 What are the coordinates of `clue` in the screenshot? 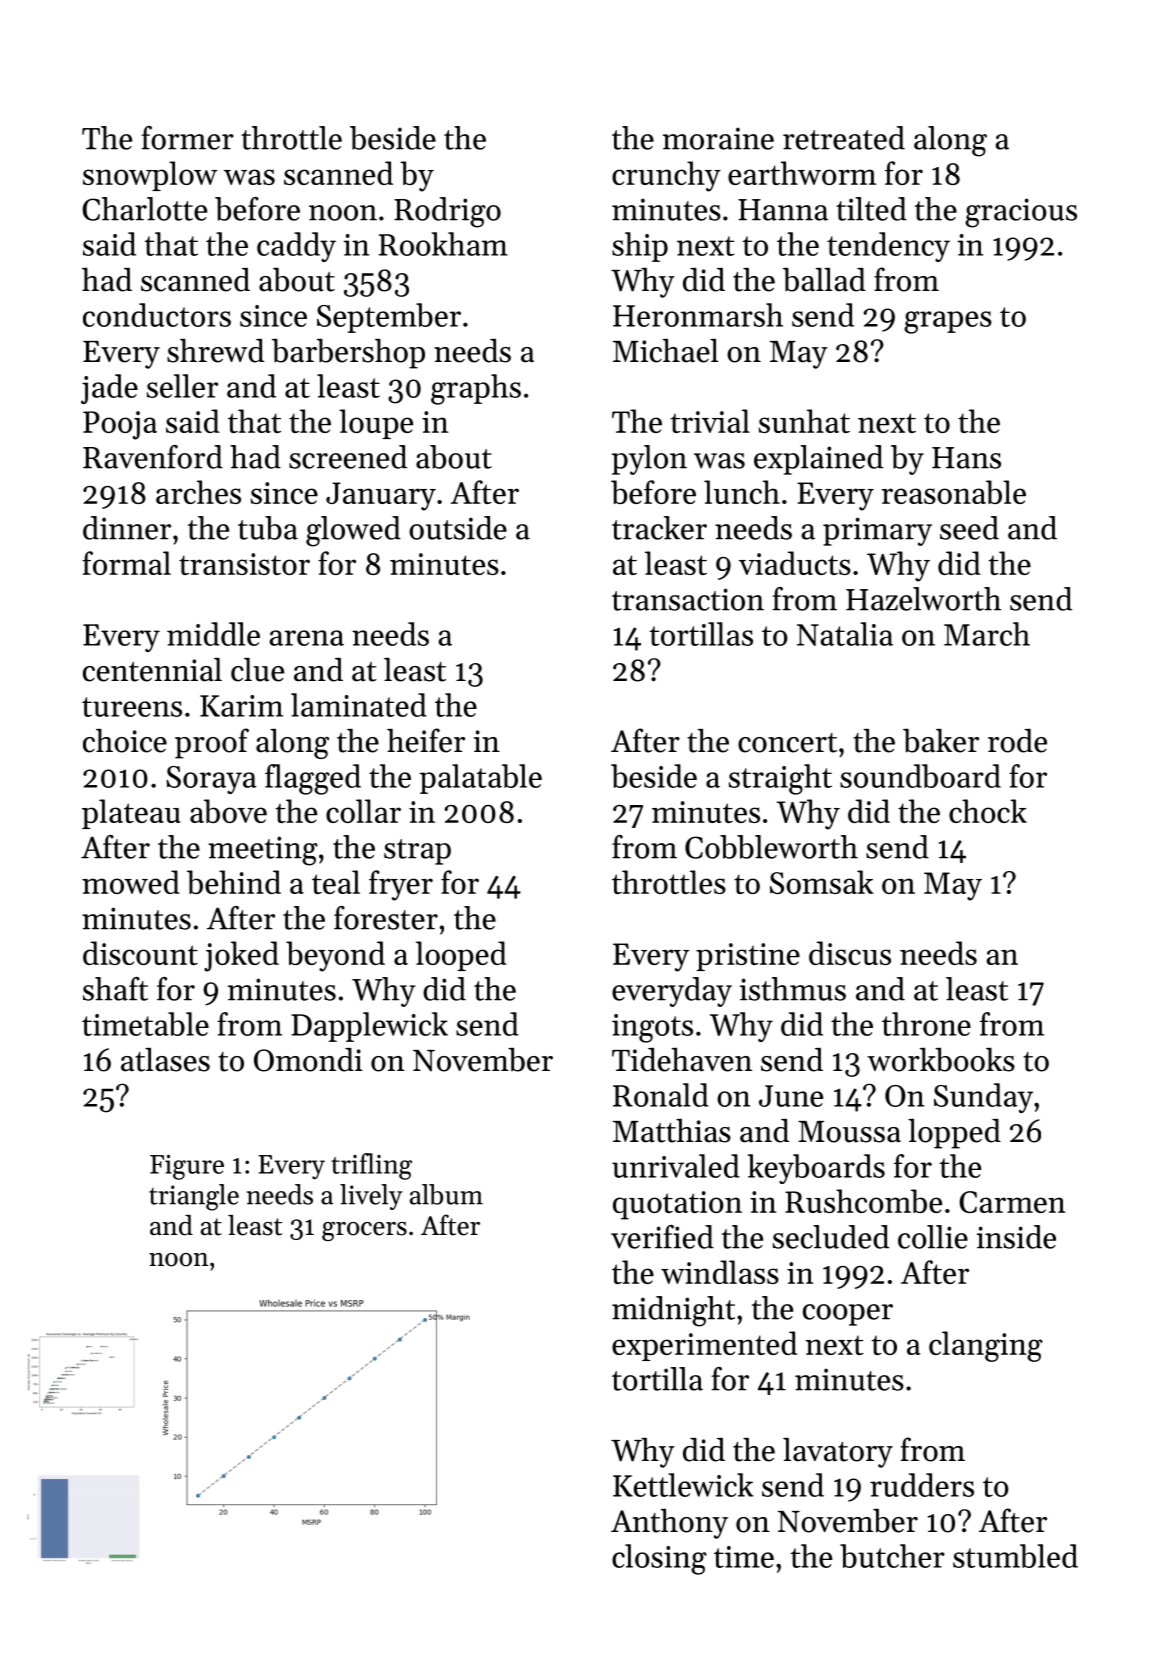 It's located at (257, 670).
